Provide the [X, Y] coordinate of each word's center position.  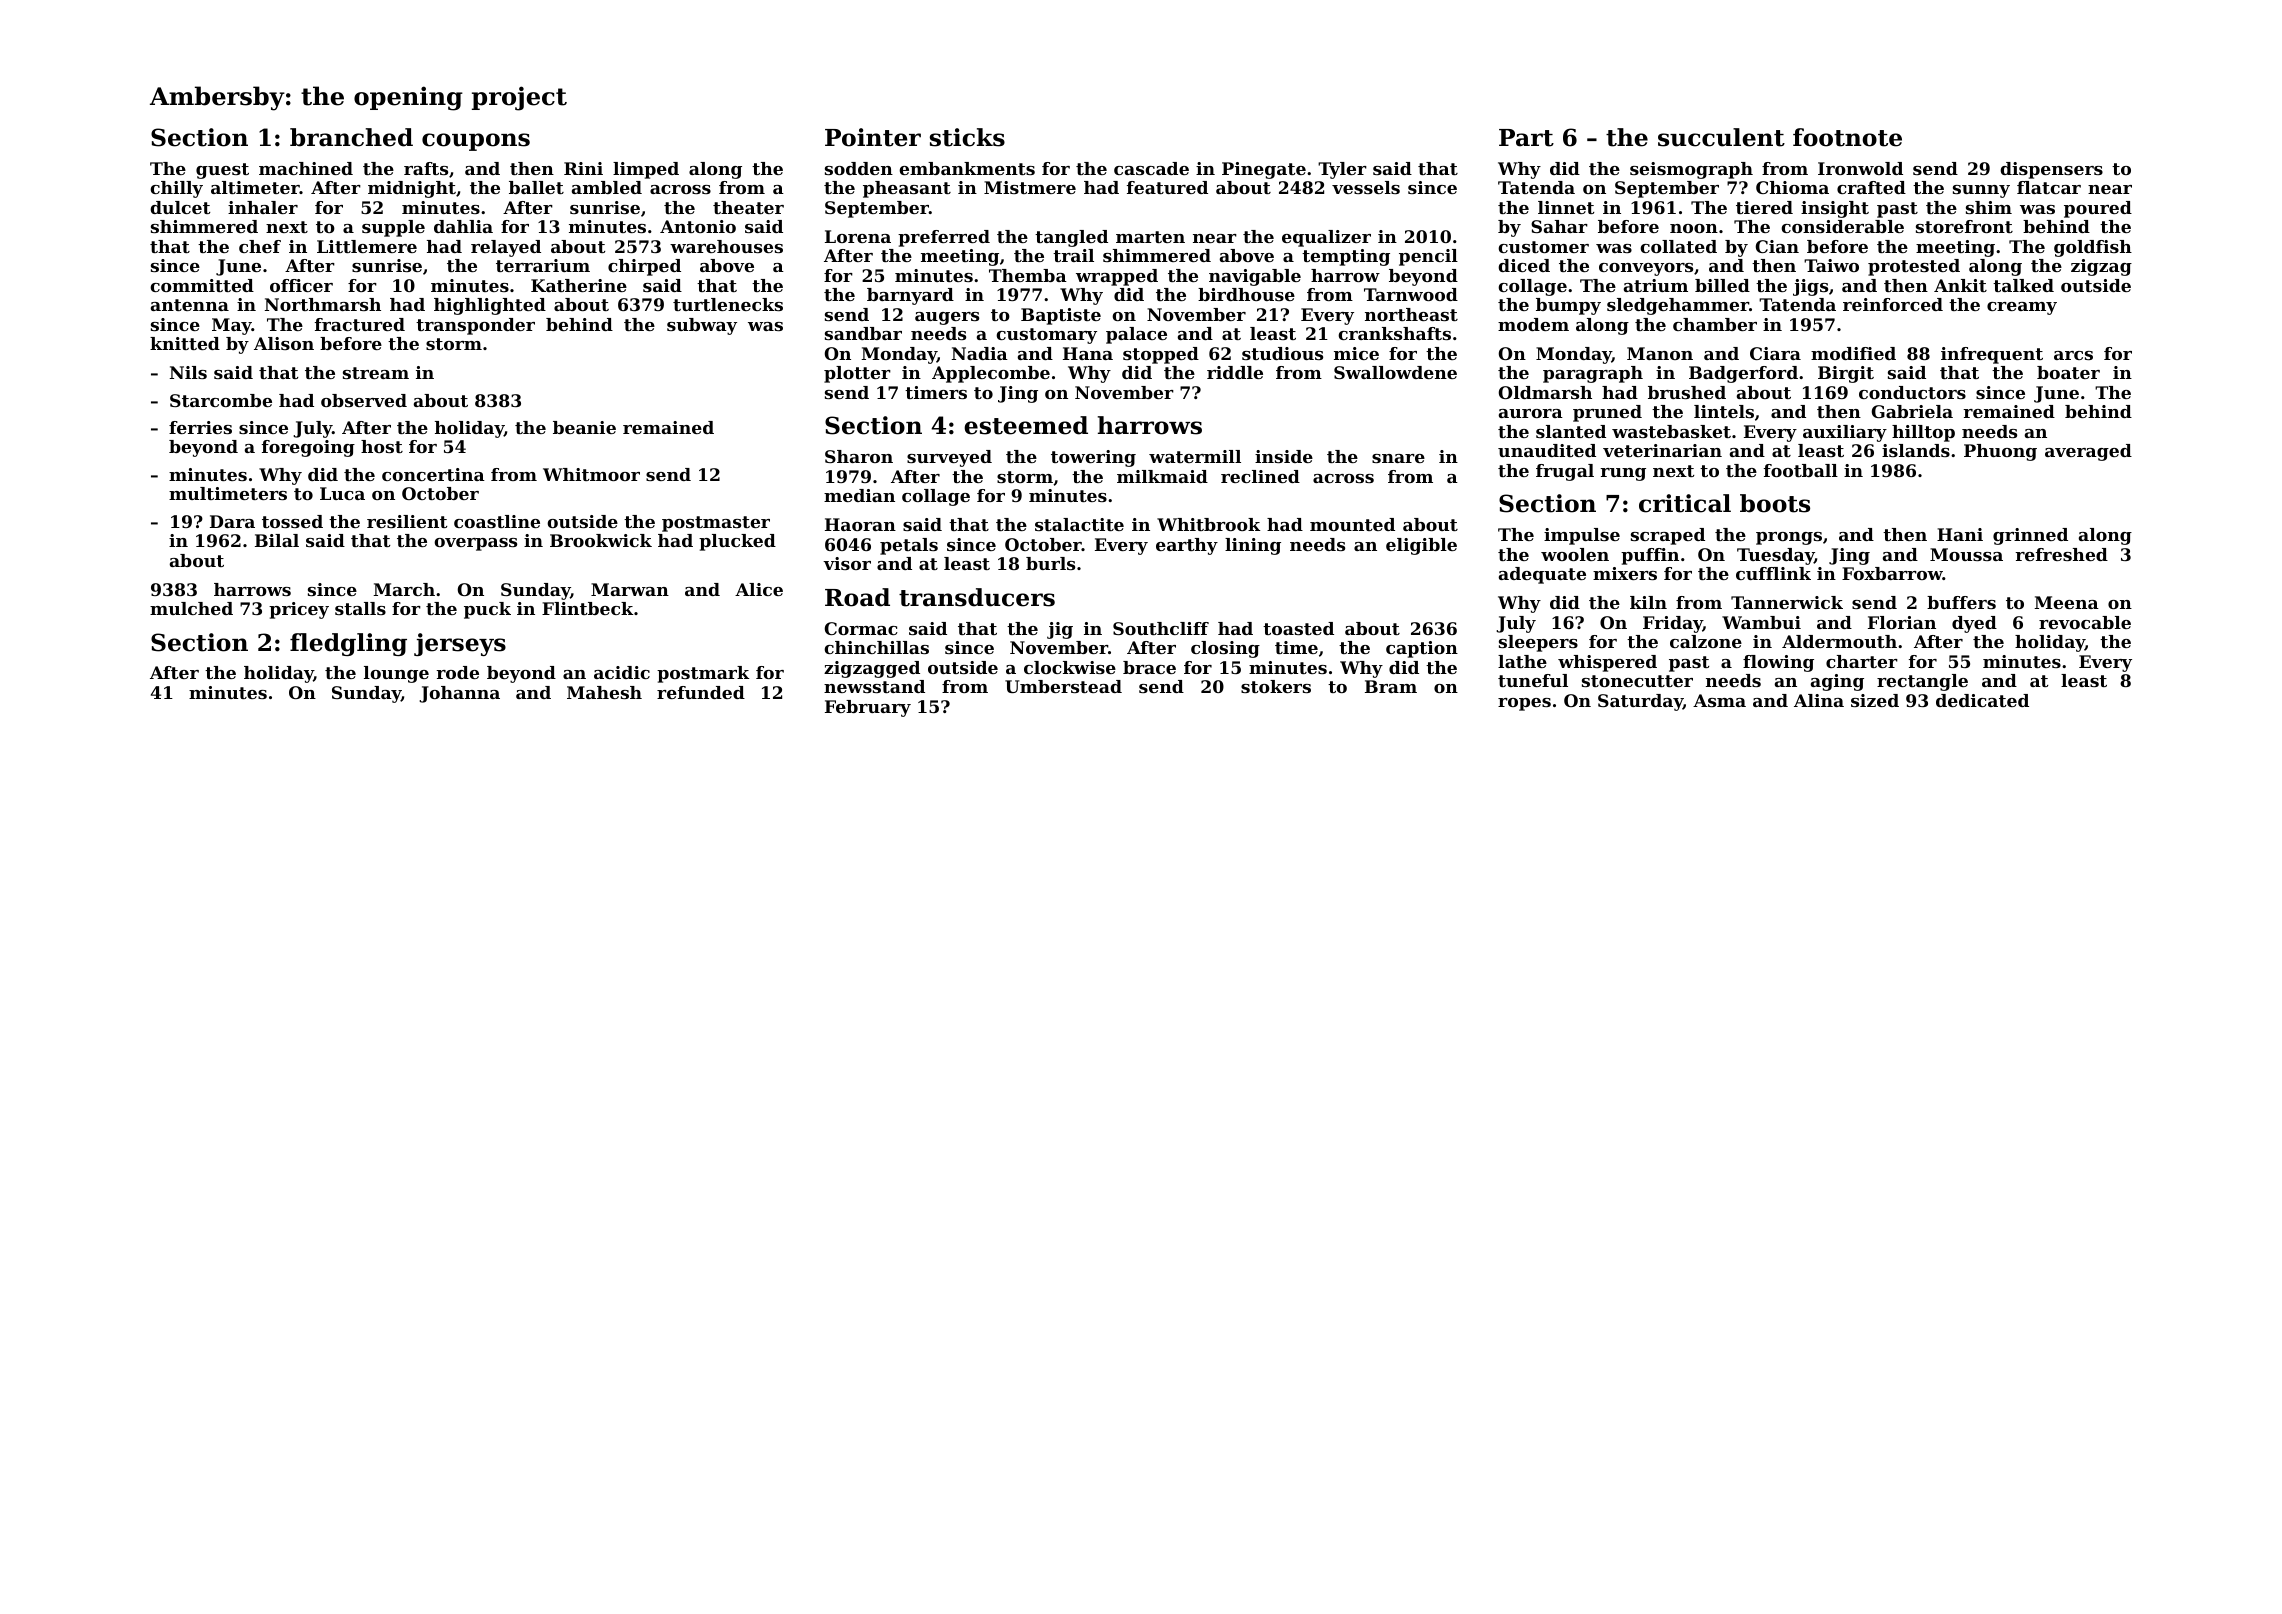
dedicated [1982, 700]
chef [260, 246]
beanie [584, 427]
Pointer [873, 137]
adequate [1542, 575]
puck [487, 610]
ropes [1524, 704]
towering [1093, 458]
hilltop [1923, 433]
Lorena [858, 236]
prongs [1789, 538]
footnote [1847, 137]
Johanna [459, 694]
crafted [1871, 187]
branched [351, 137]
